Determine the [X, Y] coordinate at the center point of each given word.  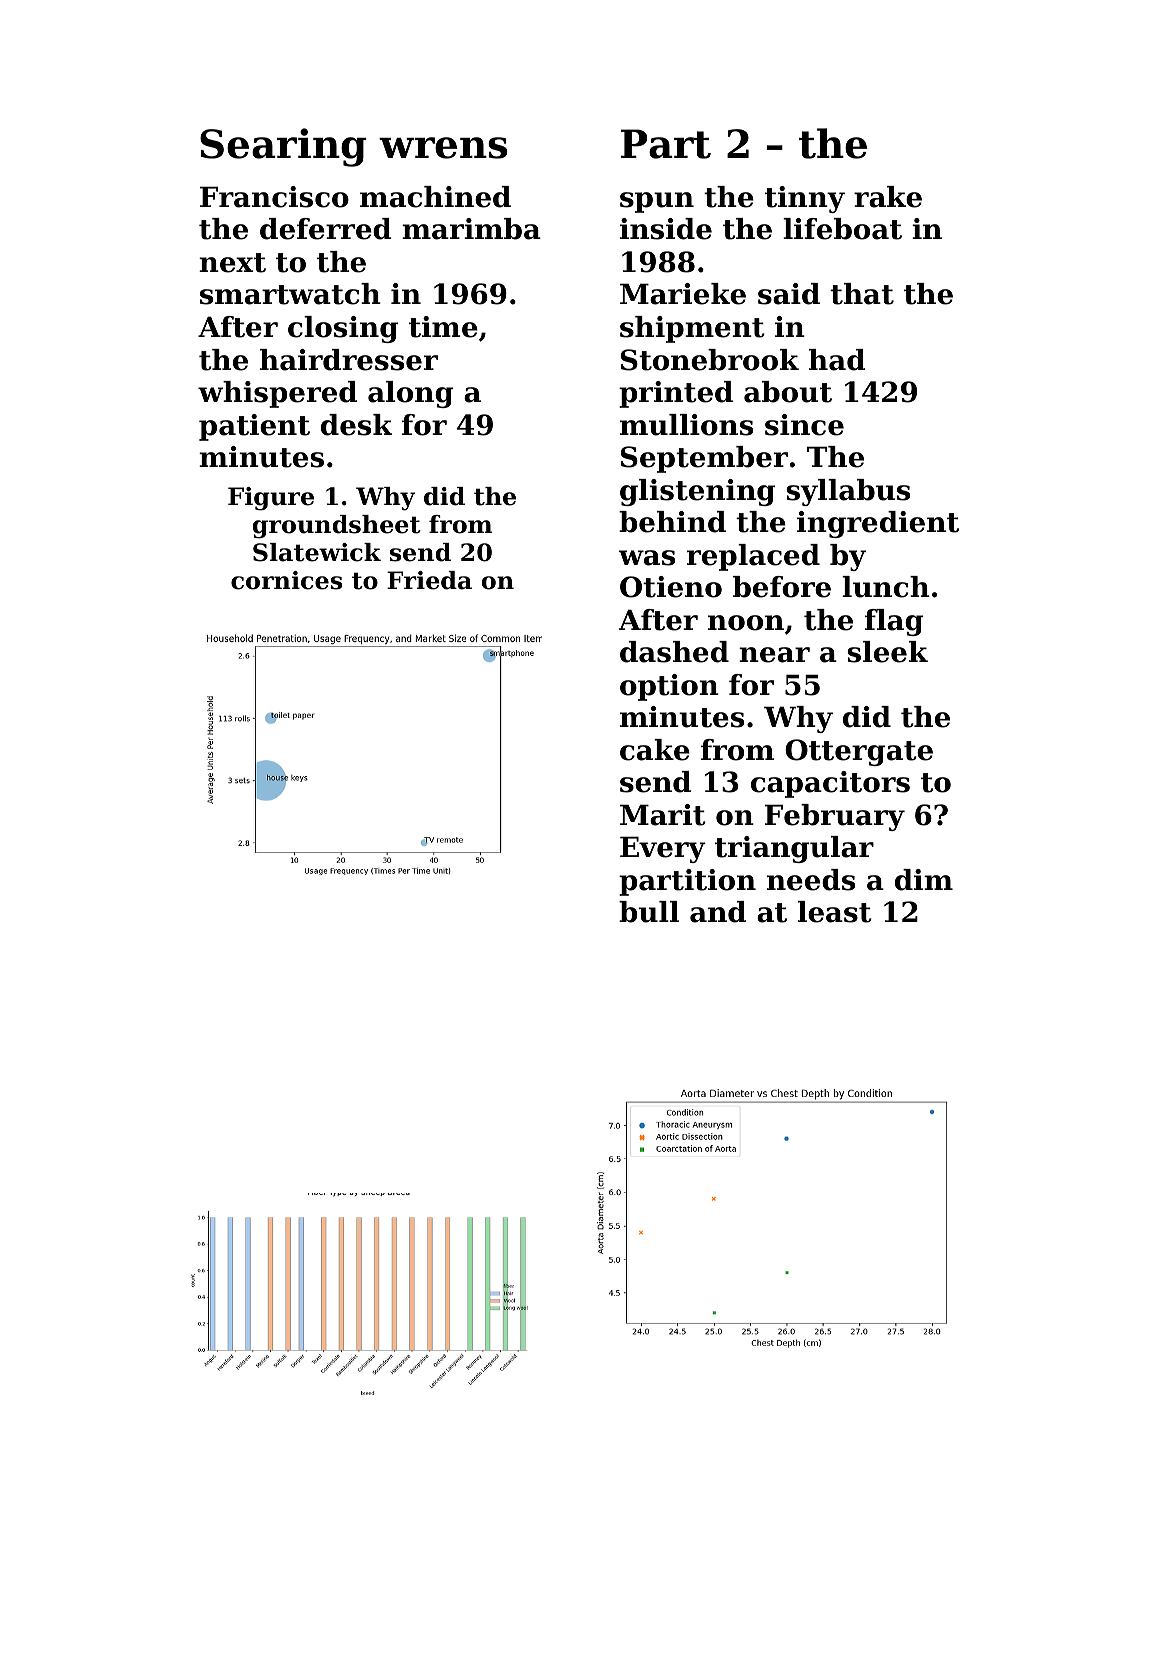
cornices [286, 580]
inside [666, 229]
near [774, 655]
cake [655, 750]
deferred [326, 229]
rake [888, 197]
